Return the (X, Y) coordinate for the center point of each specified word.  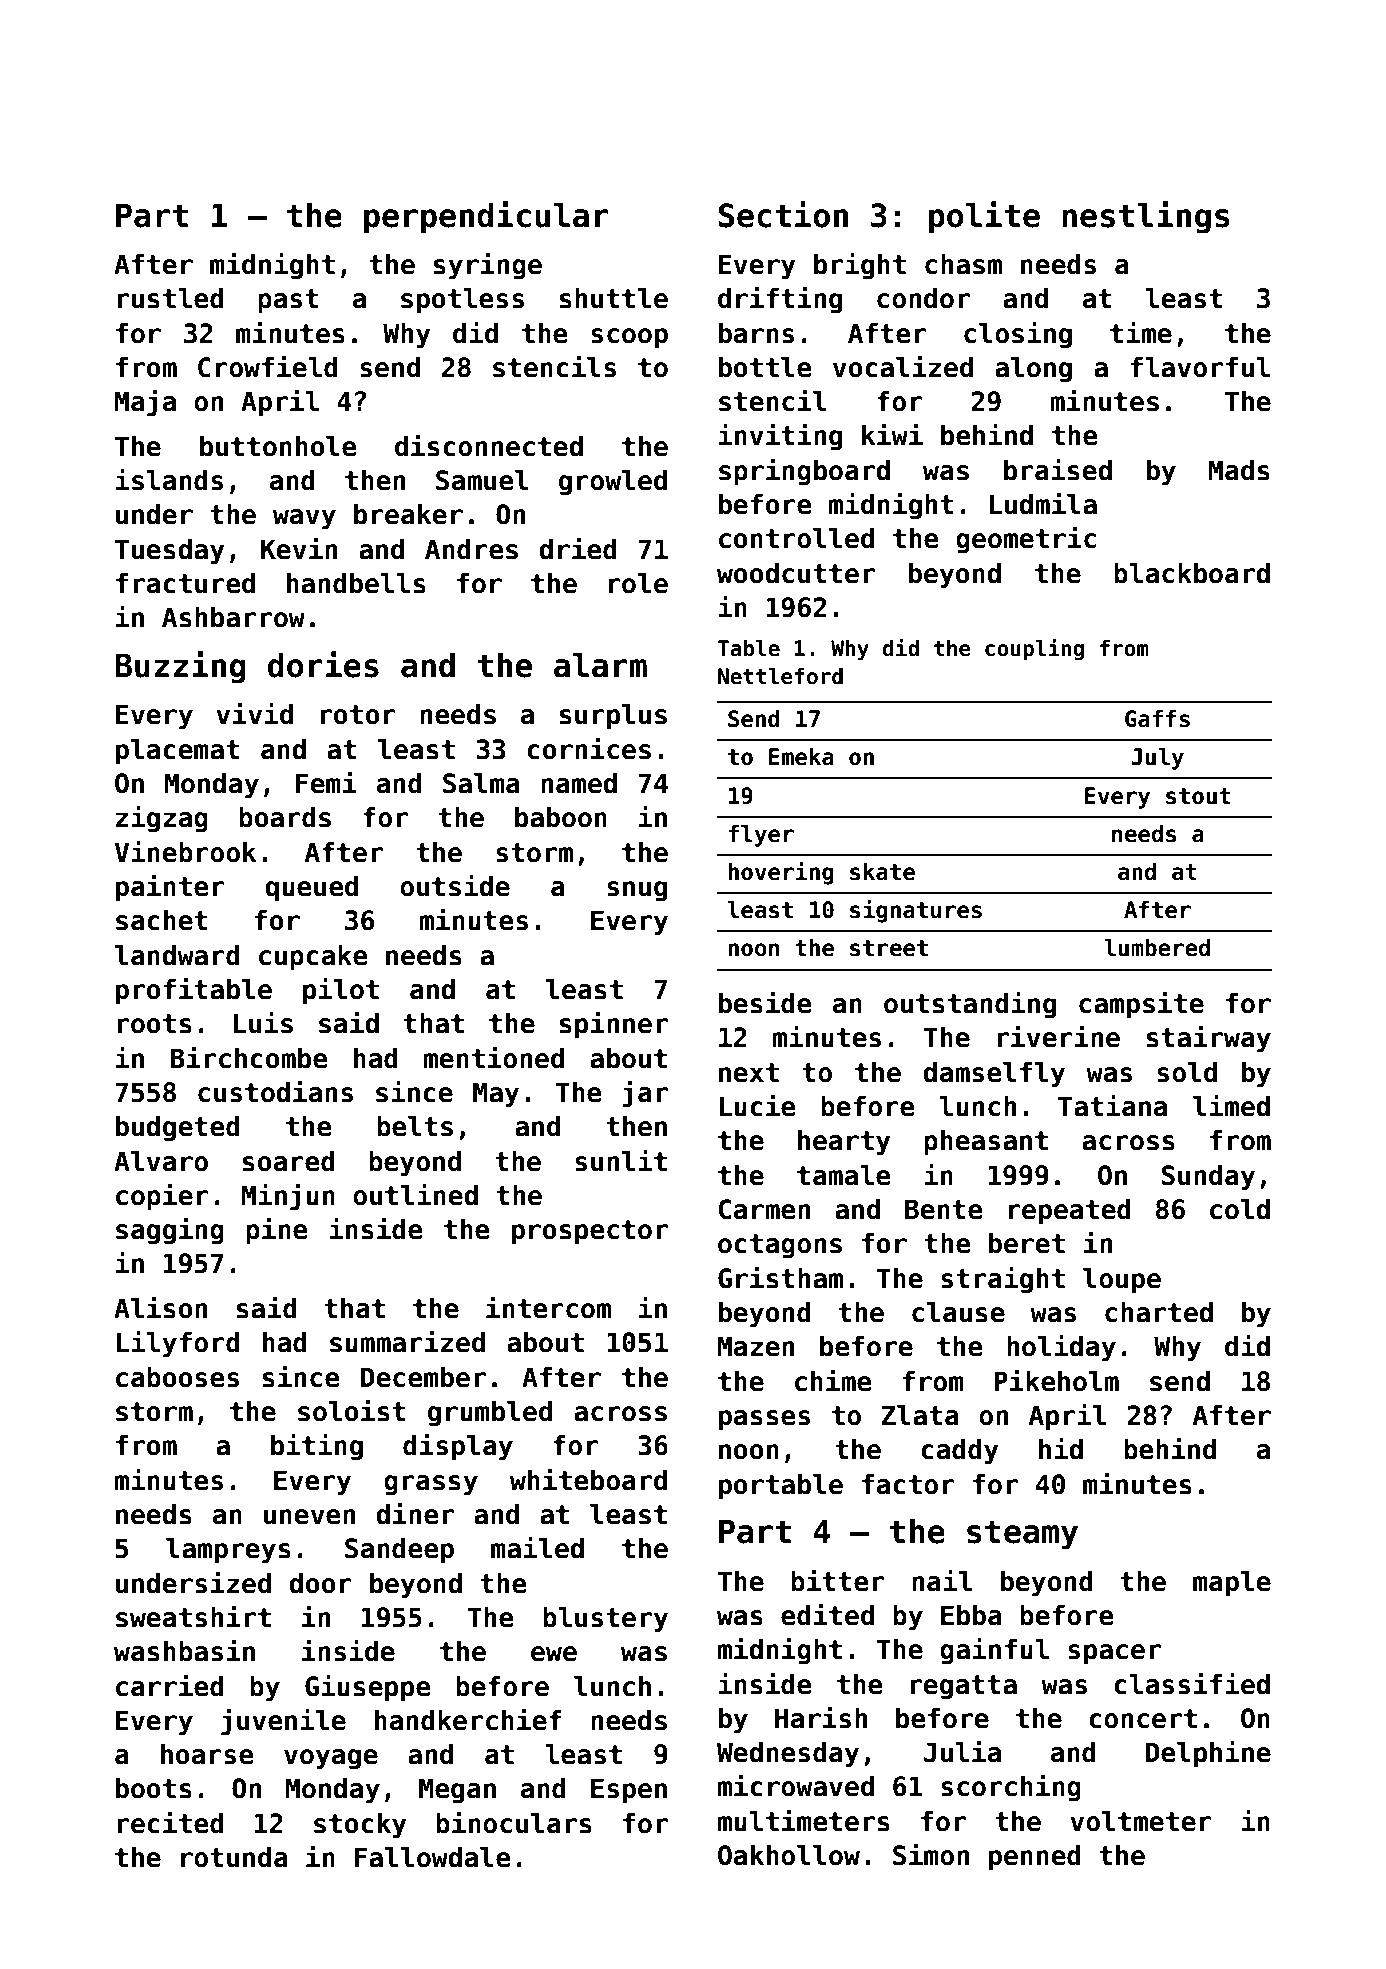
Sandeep (399, 1551)
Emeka (801, 757)
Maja (145, 403)
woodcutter (796, 573)
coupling (1034, 650)
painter (170, 888)
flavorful (1200, 367)
